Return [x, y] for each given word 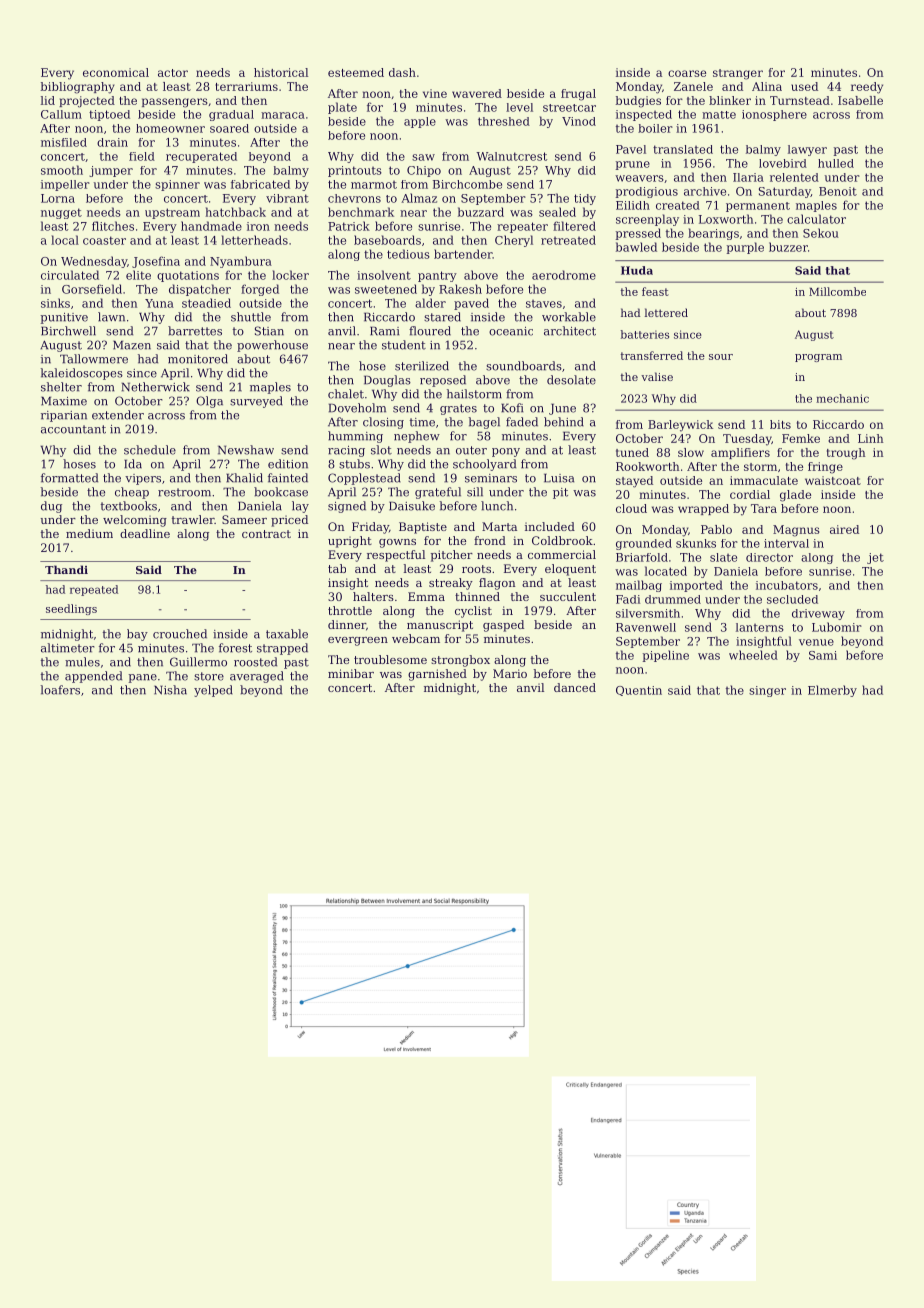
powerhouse [272, 346]
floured [430, 331]
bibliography [77, 88]
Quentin [639, 691]
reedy [867, 88]
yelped [213, 691]
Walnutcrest [511, 156]
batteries [644, 334]
